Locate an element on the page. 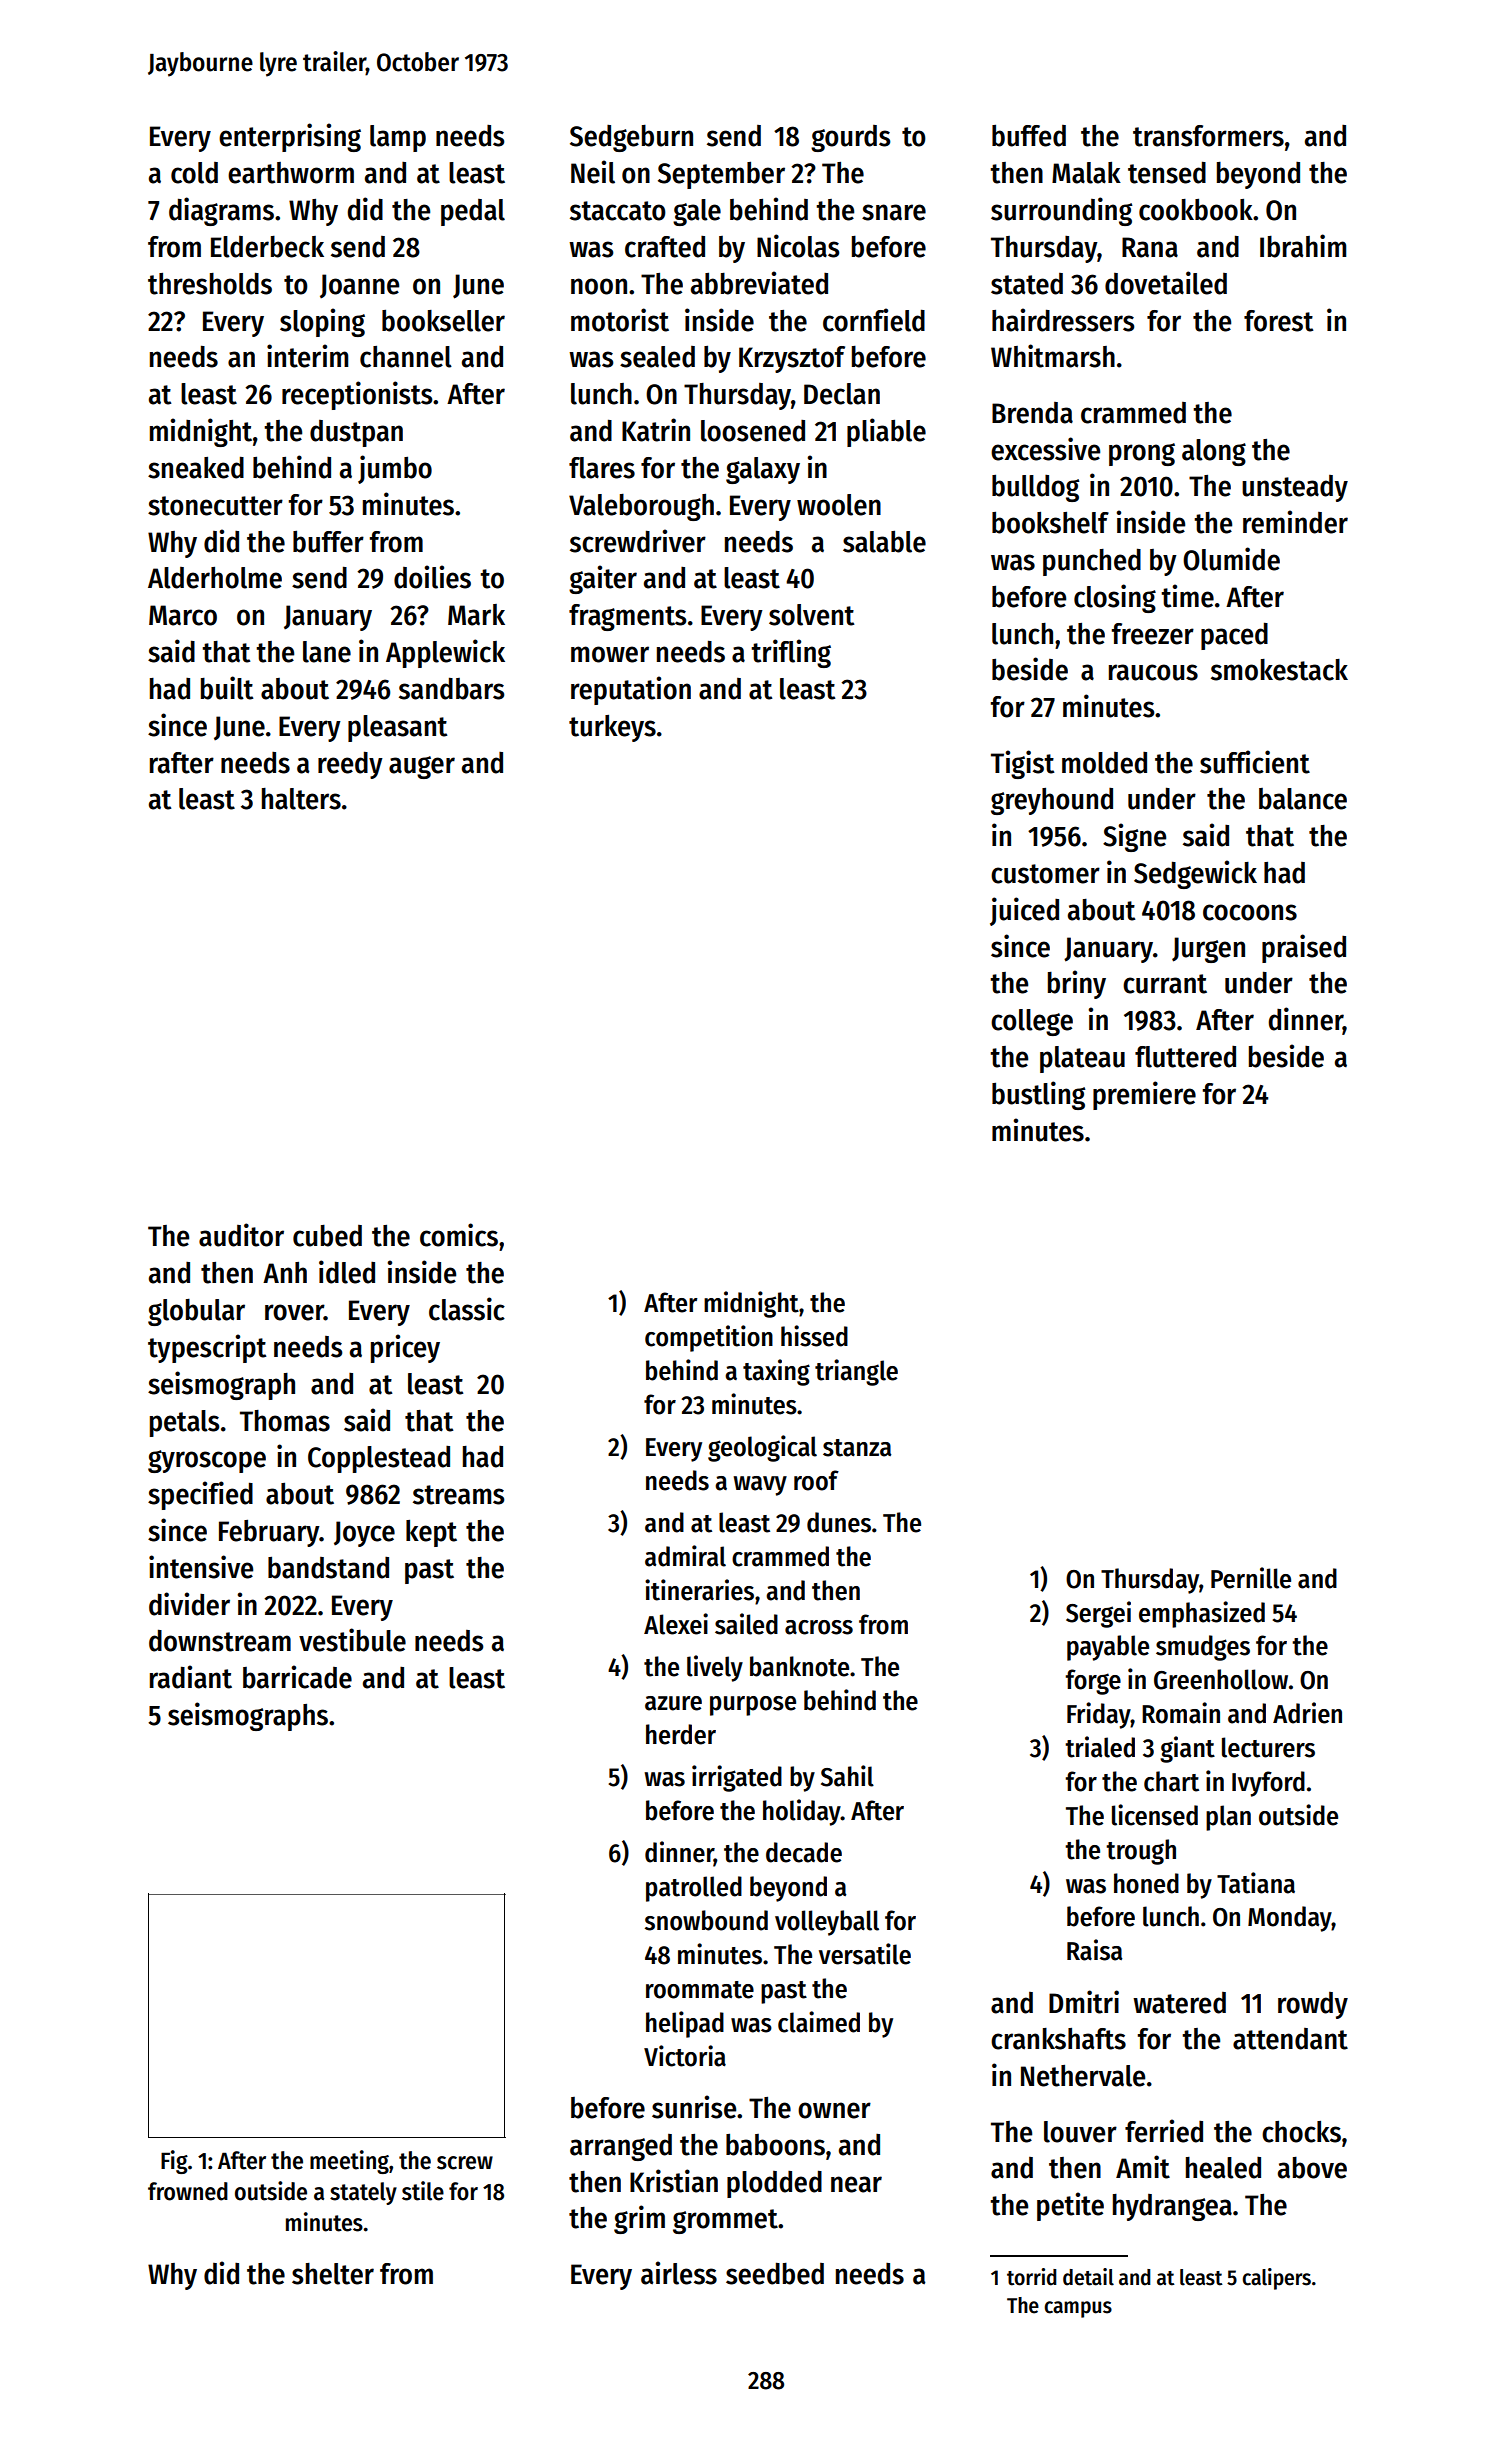  cold is located at coordinates (194, 173).
